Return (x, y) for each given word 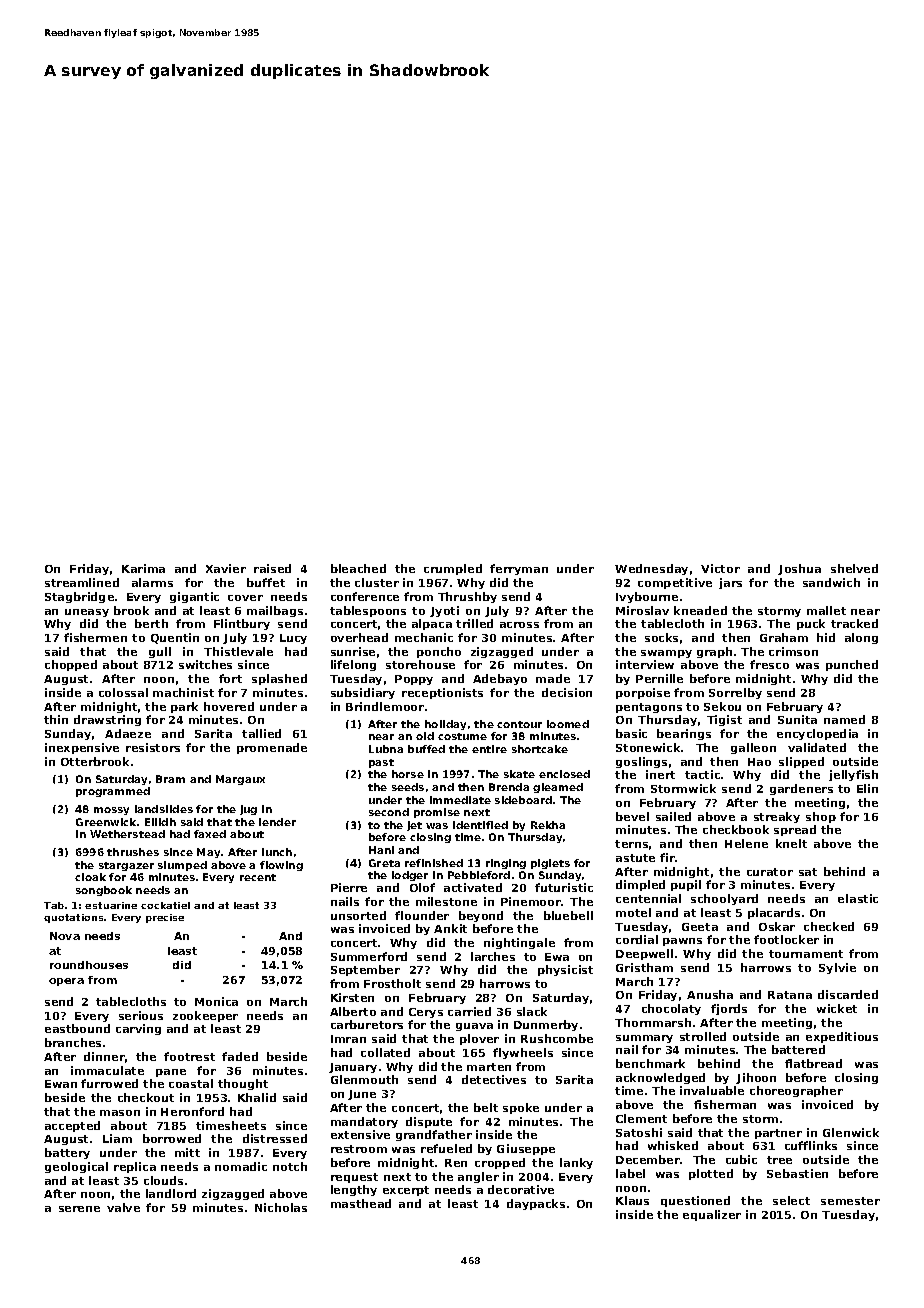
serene (79, 1209)
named (844, 719)
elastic (858, 898)
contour (519, 724)
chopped (71, 665)
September (365, 970)
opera (66, 982)
